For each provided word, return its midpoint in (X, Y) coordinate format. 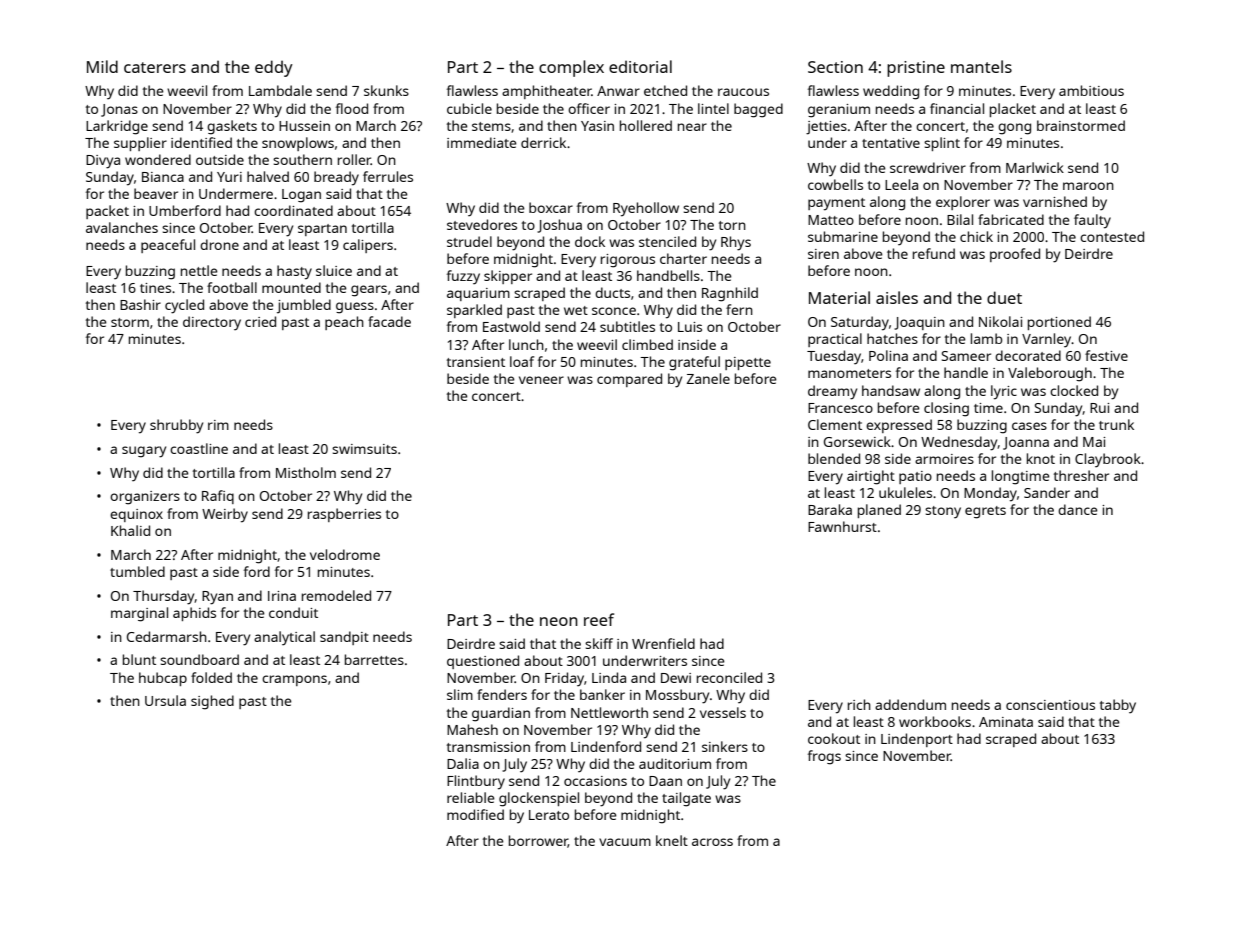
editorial (640, 66)
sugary (144, 452)
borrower (538, 841)
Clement (835, 424)
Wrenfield (663, 643)
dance (1078, 509)
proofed (1015, 255)
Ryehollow (646, 209)
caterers (155, 67)
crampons (294, 680)
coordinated (293, 210)
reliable (471, 797)
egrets (985, 512)
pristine (916, 69)
